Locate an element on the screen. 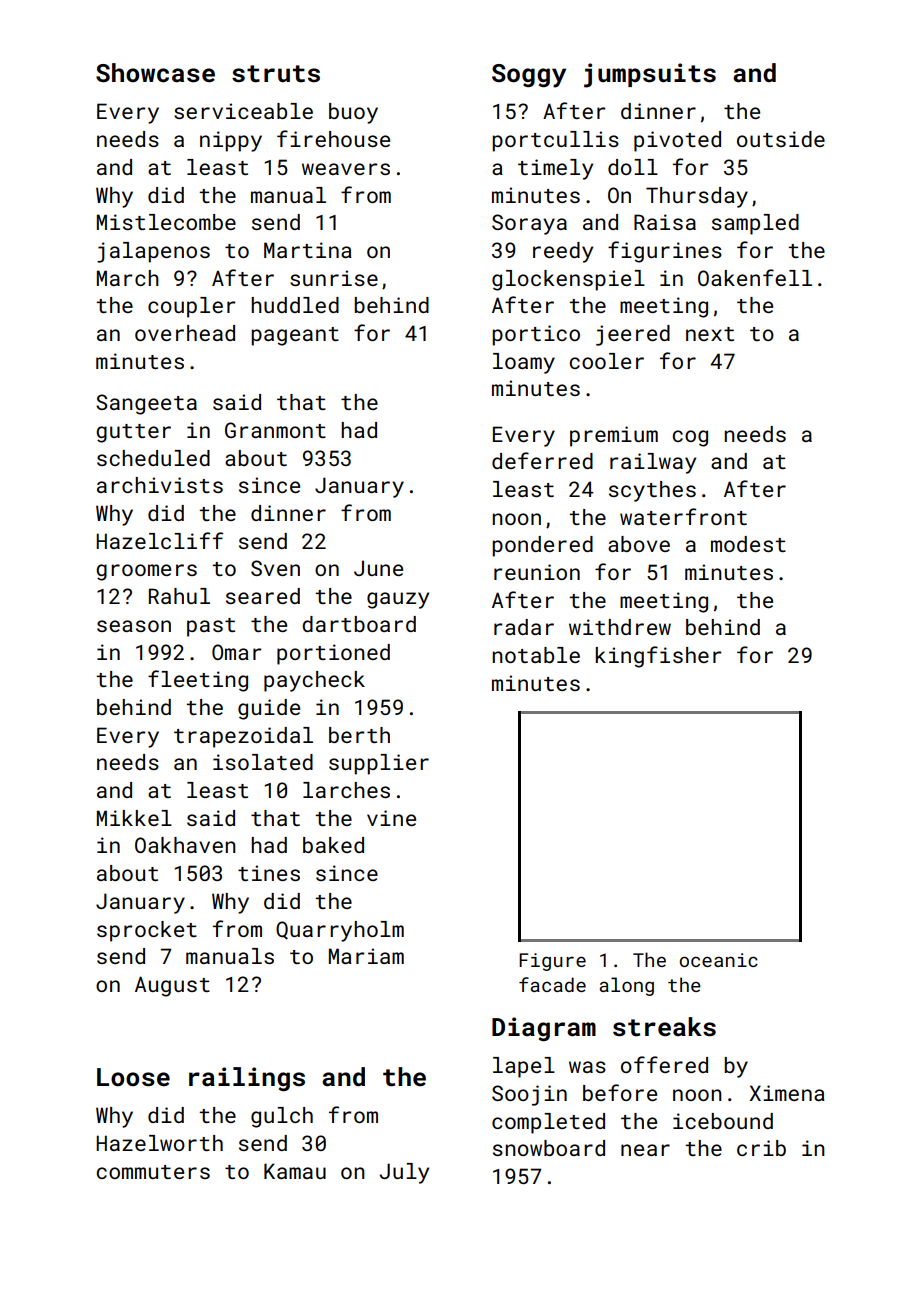 This screenshot has width=924, height=1311. kingfisher is located at coordinates (658, 657).
